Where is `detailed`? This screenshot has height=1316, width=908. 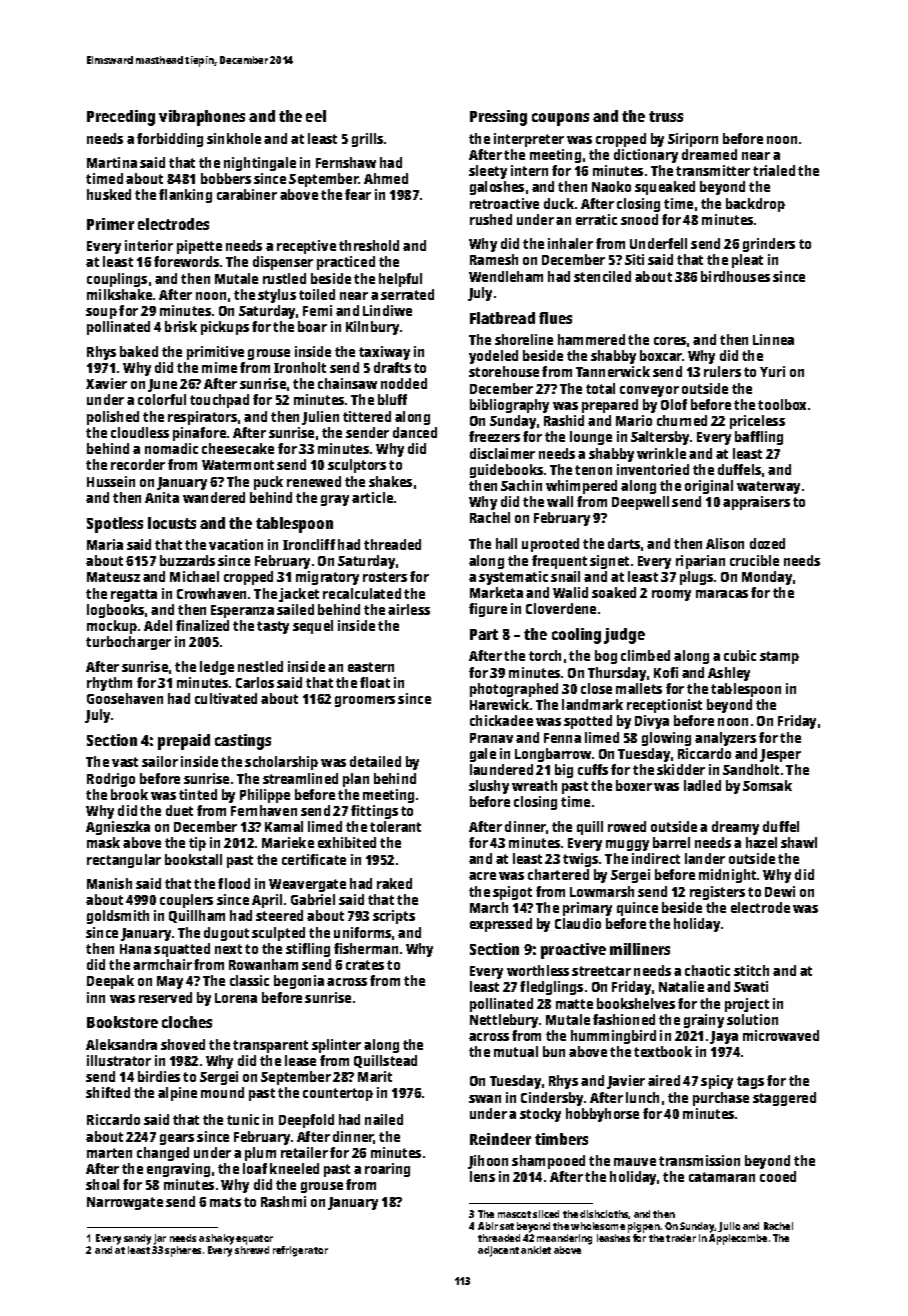 detailed is located at coordinates (375, 761).
